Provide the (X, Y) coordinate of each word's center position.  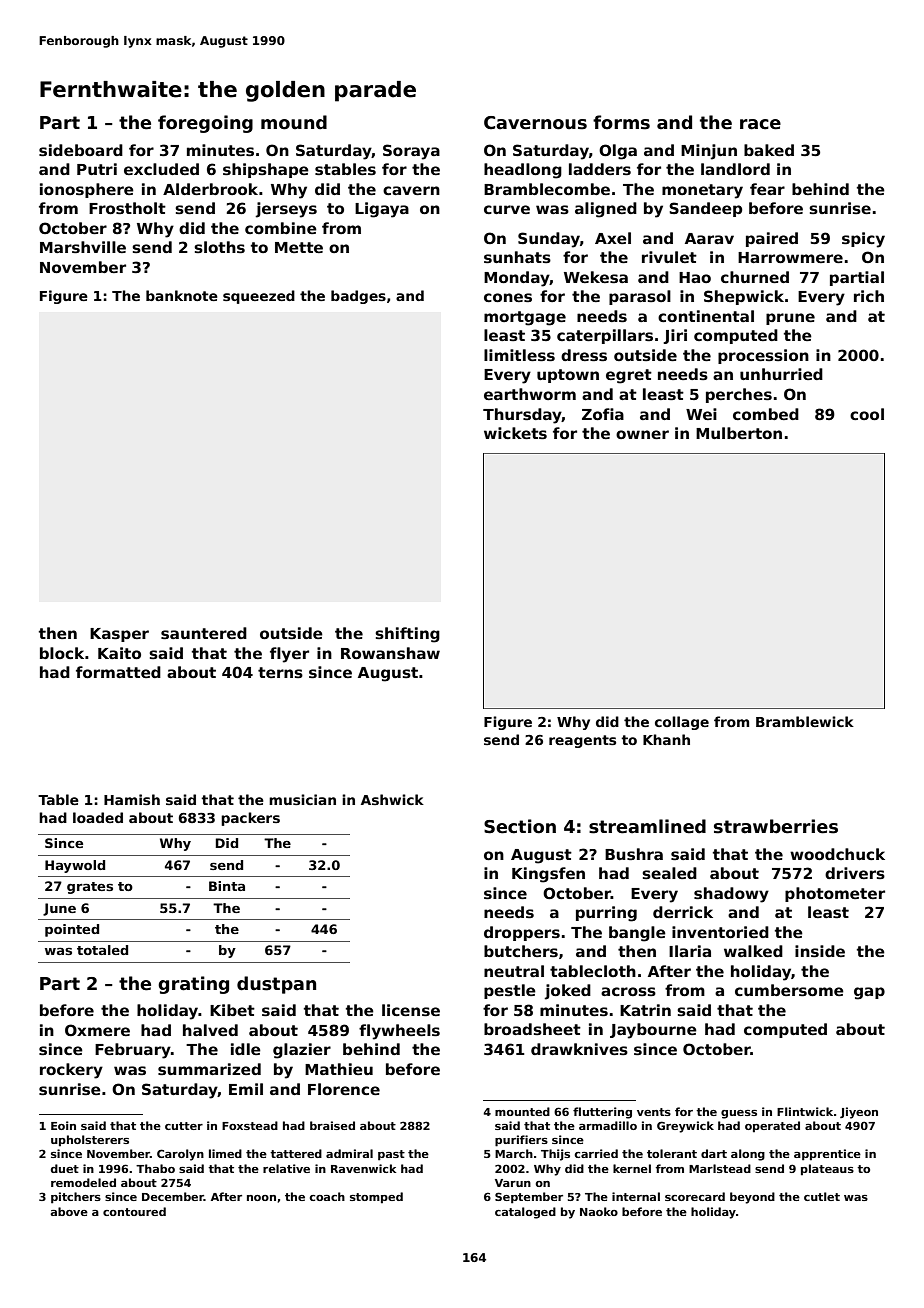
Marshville (83, 247)
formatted (118, 672)
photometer (835, 894)
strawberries (776, 826)
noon (261, 1198)
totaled (102, 950)
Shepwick (744, 297)
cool (867, 414)
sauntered (204, 633)
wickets (515, 433)
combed (766, 414)
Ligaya (382, 210)
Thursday (522, 416)
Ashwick (392, 799)
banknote (182, 295)
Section (520, 826)
